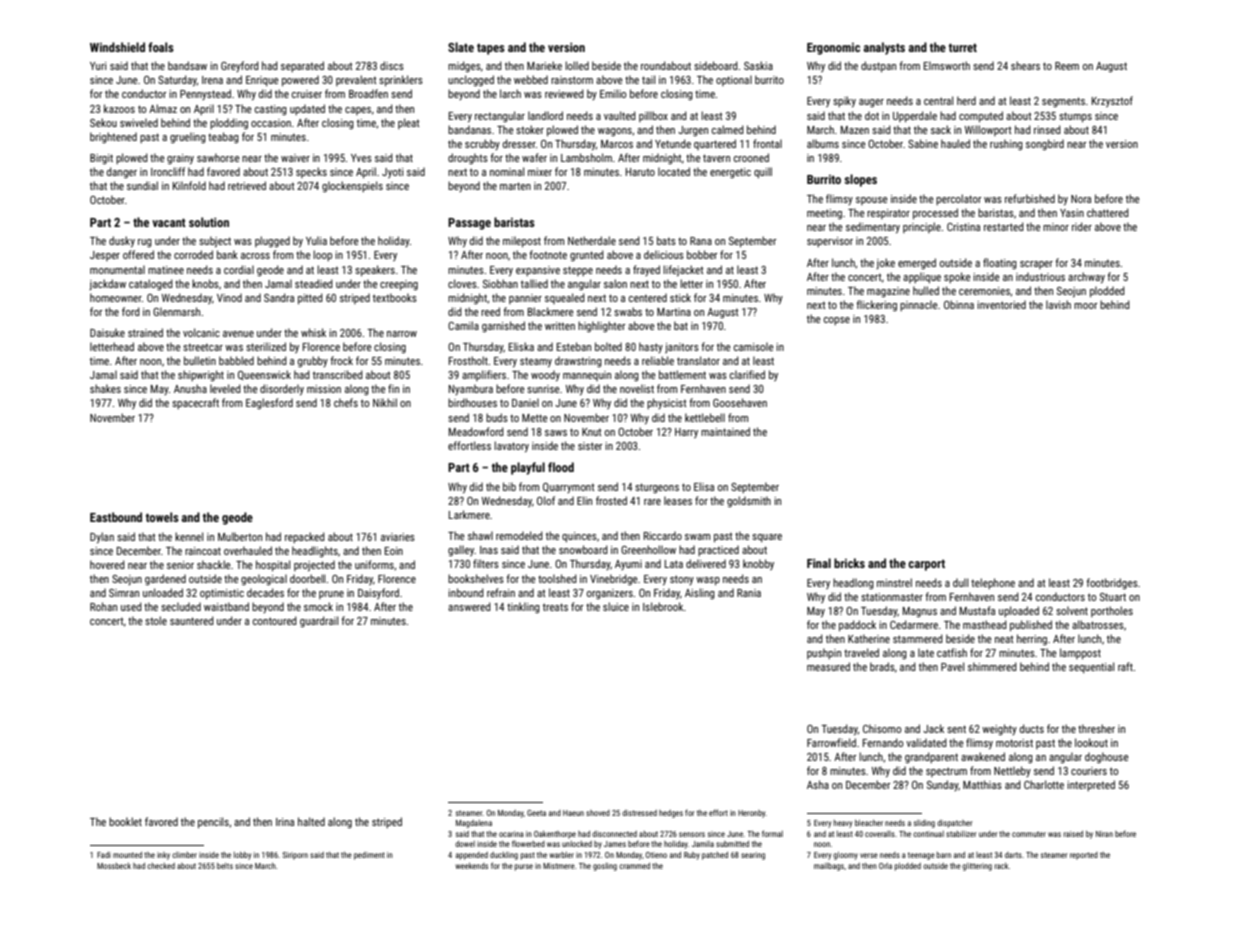 This screenshot has height=952, width=1233. What do you see at coordinates (1084, 856) in the screenshot?
I see `reported` at bounding box center [1084, 856].
